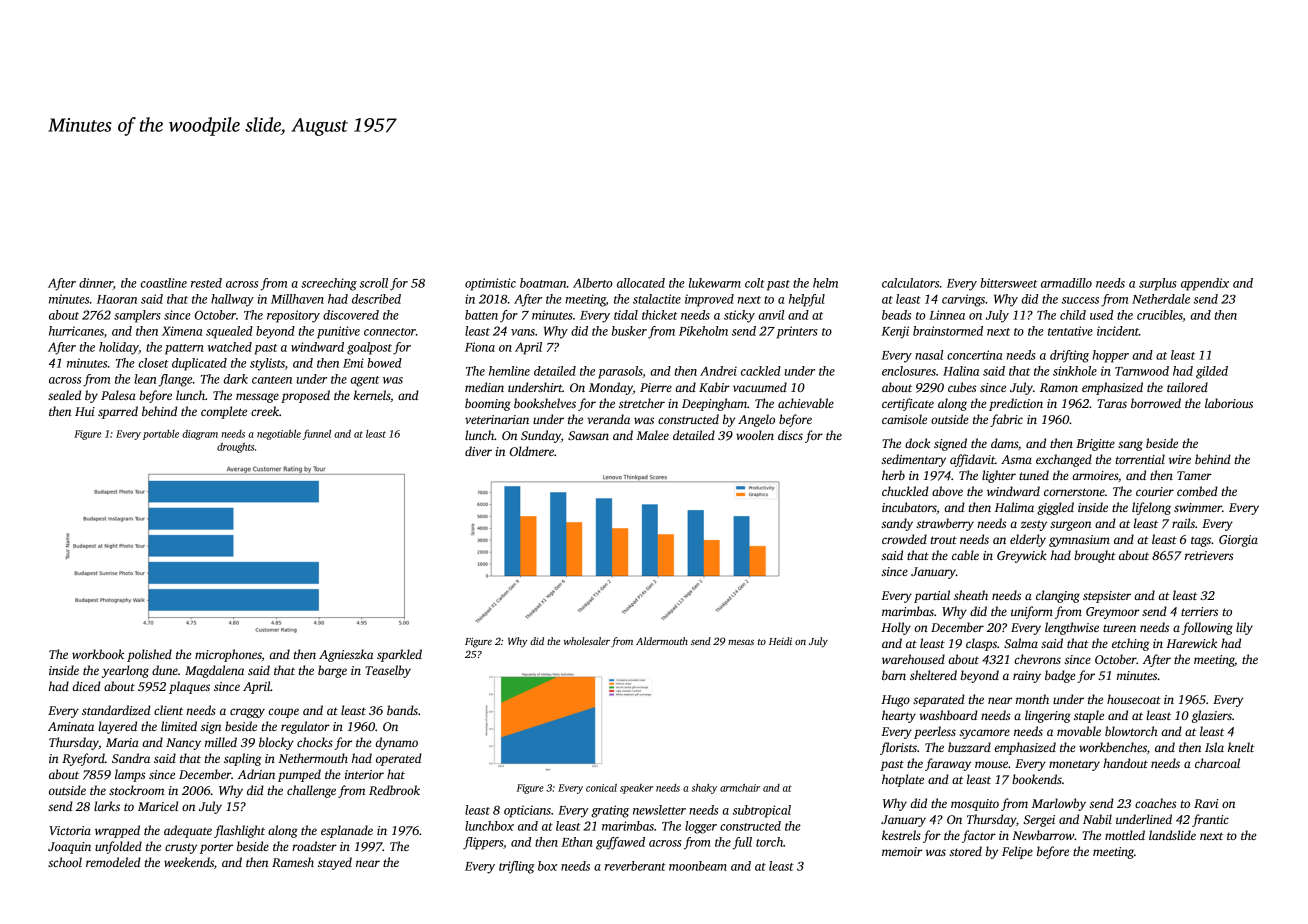  Describe the element at coordinates (517, 867) in the page. I see `trifling` at that location.
